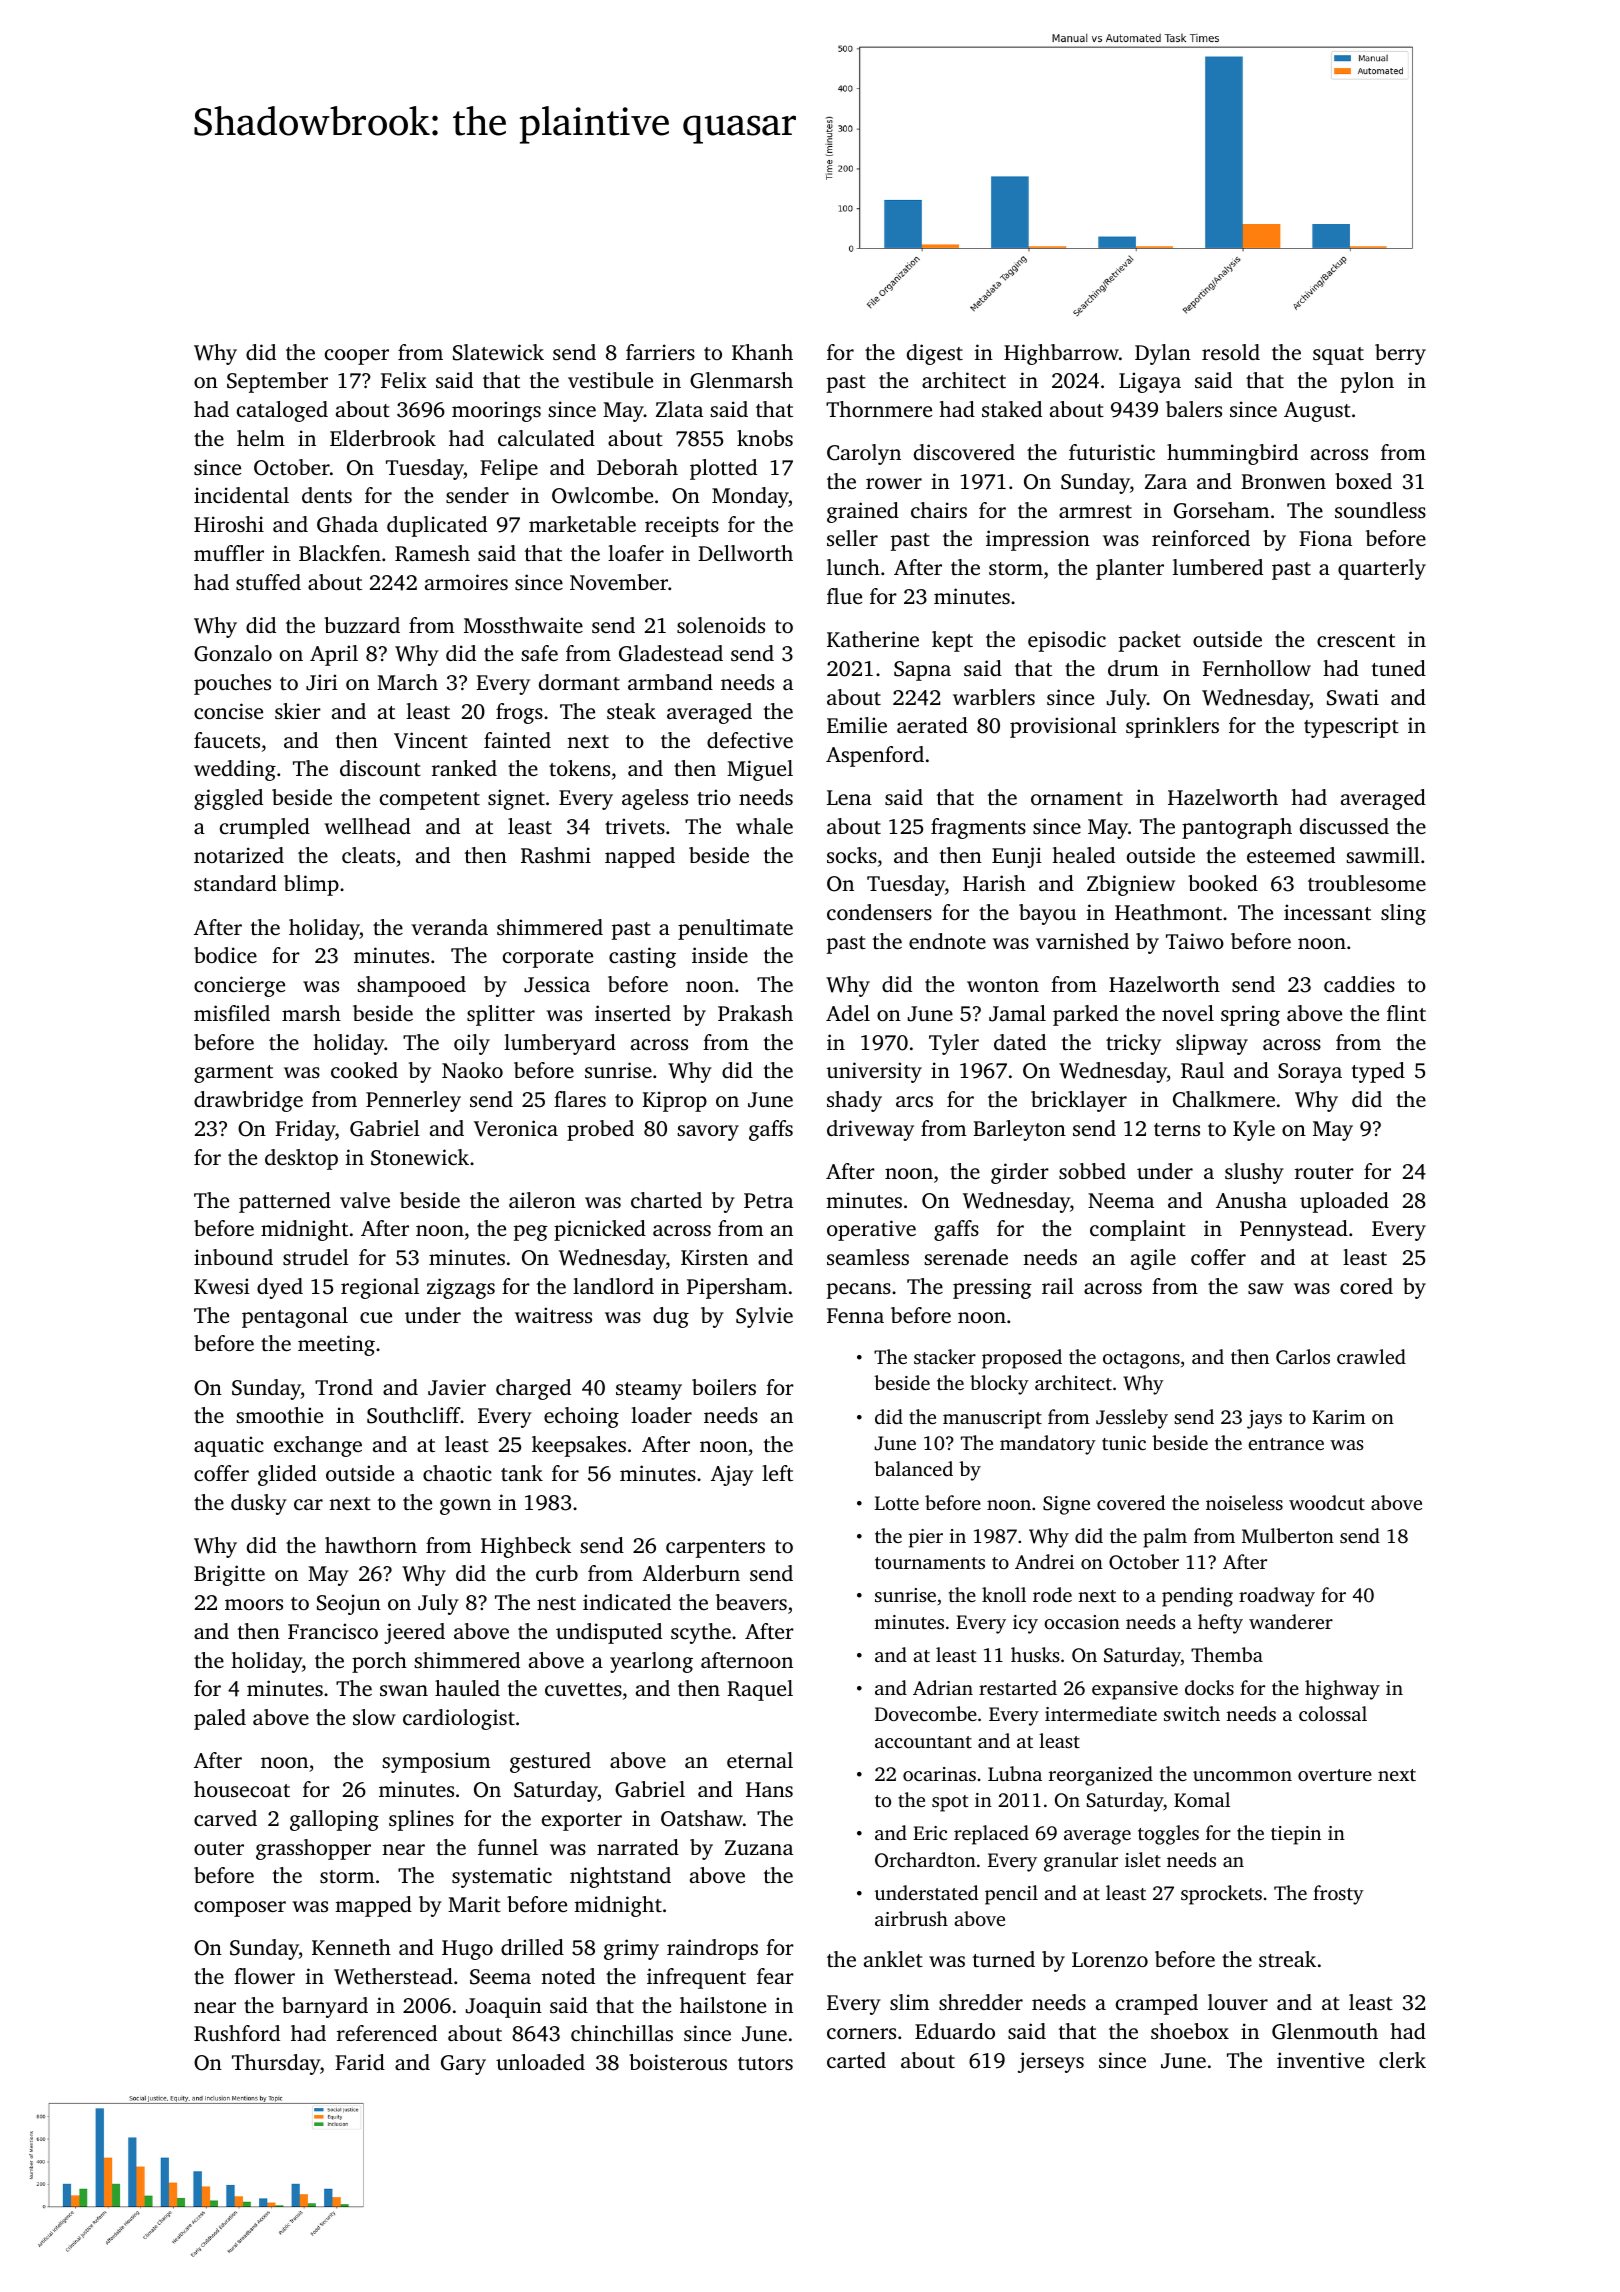  I want to click on barnyard, so click(325, 2007).
